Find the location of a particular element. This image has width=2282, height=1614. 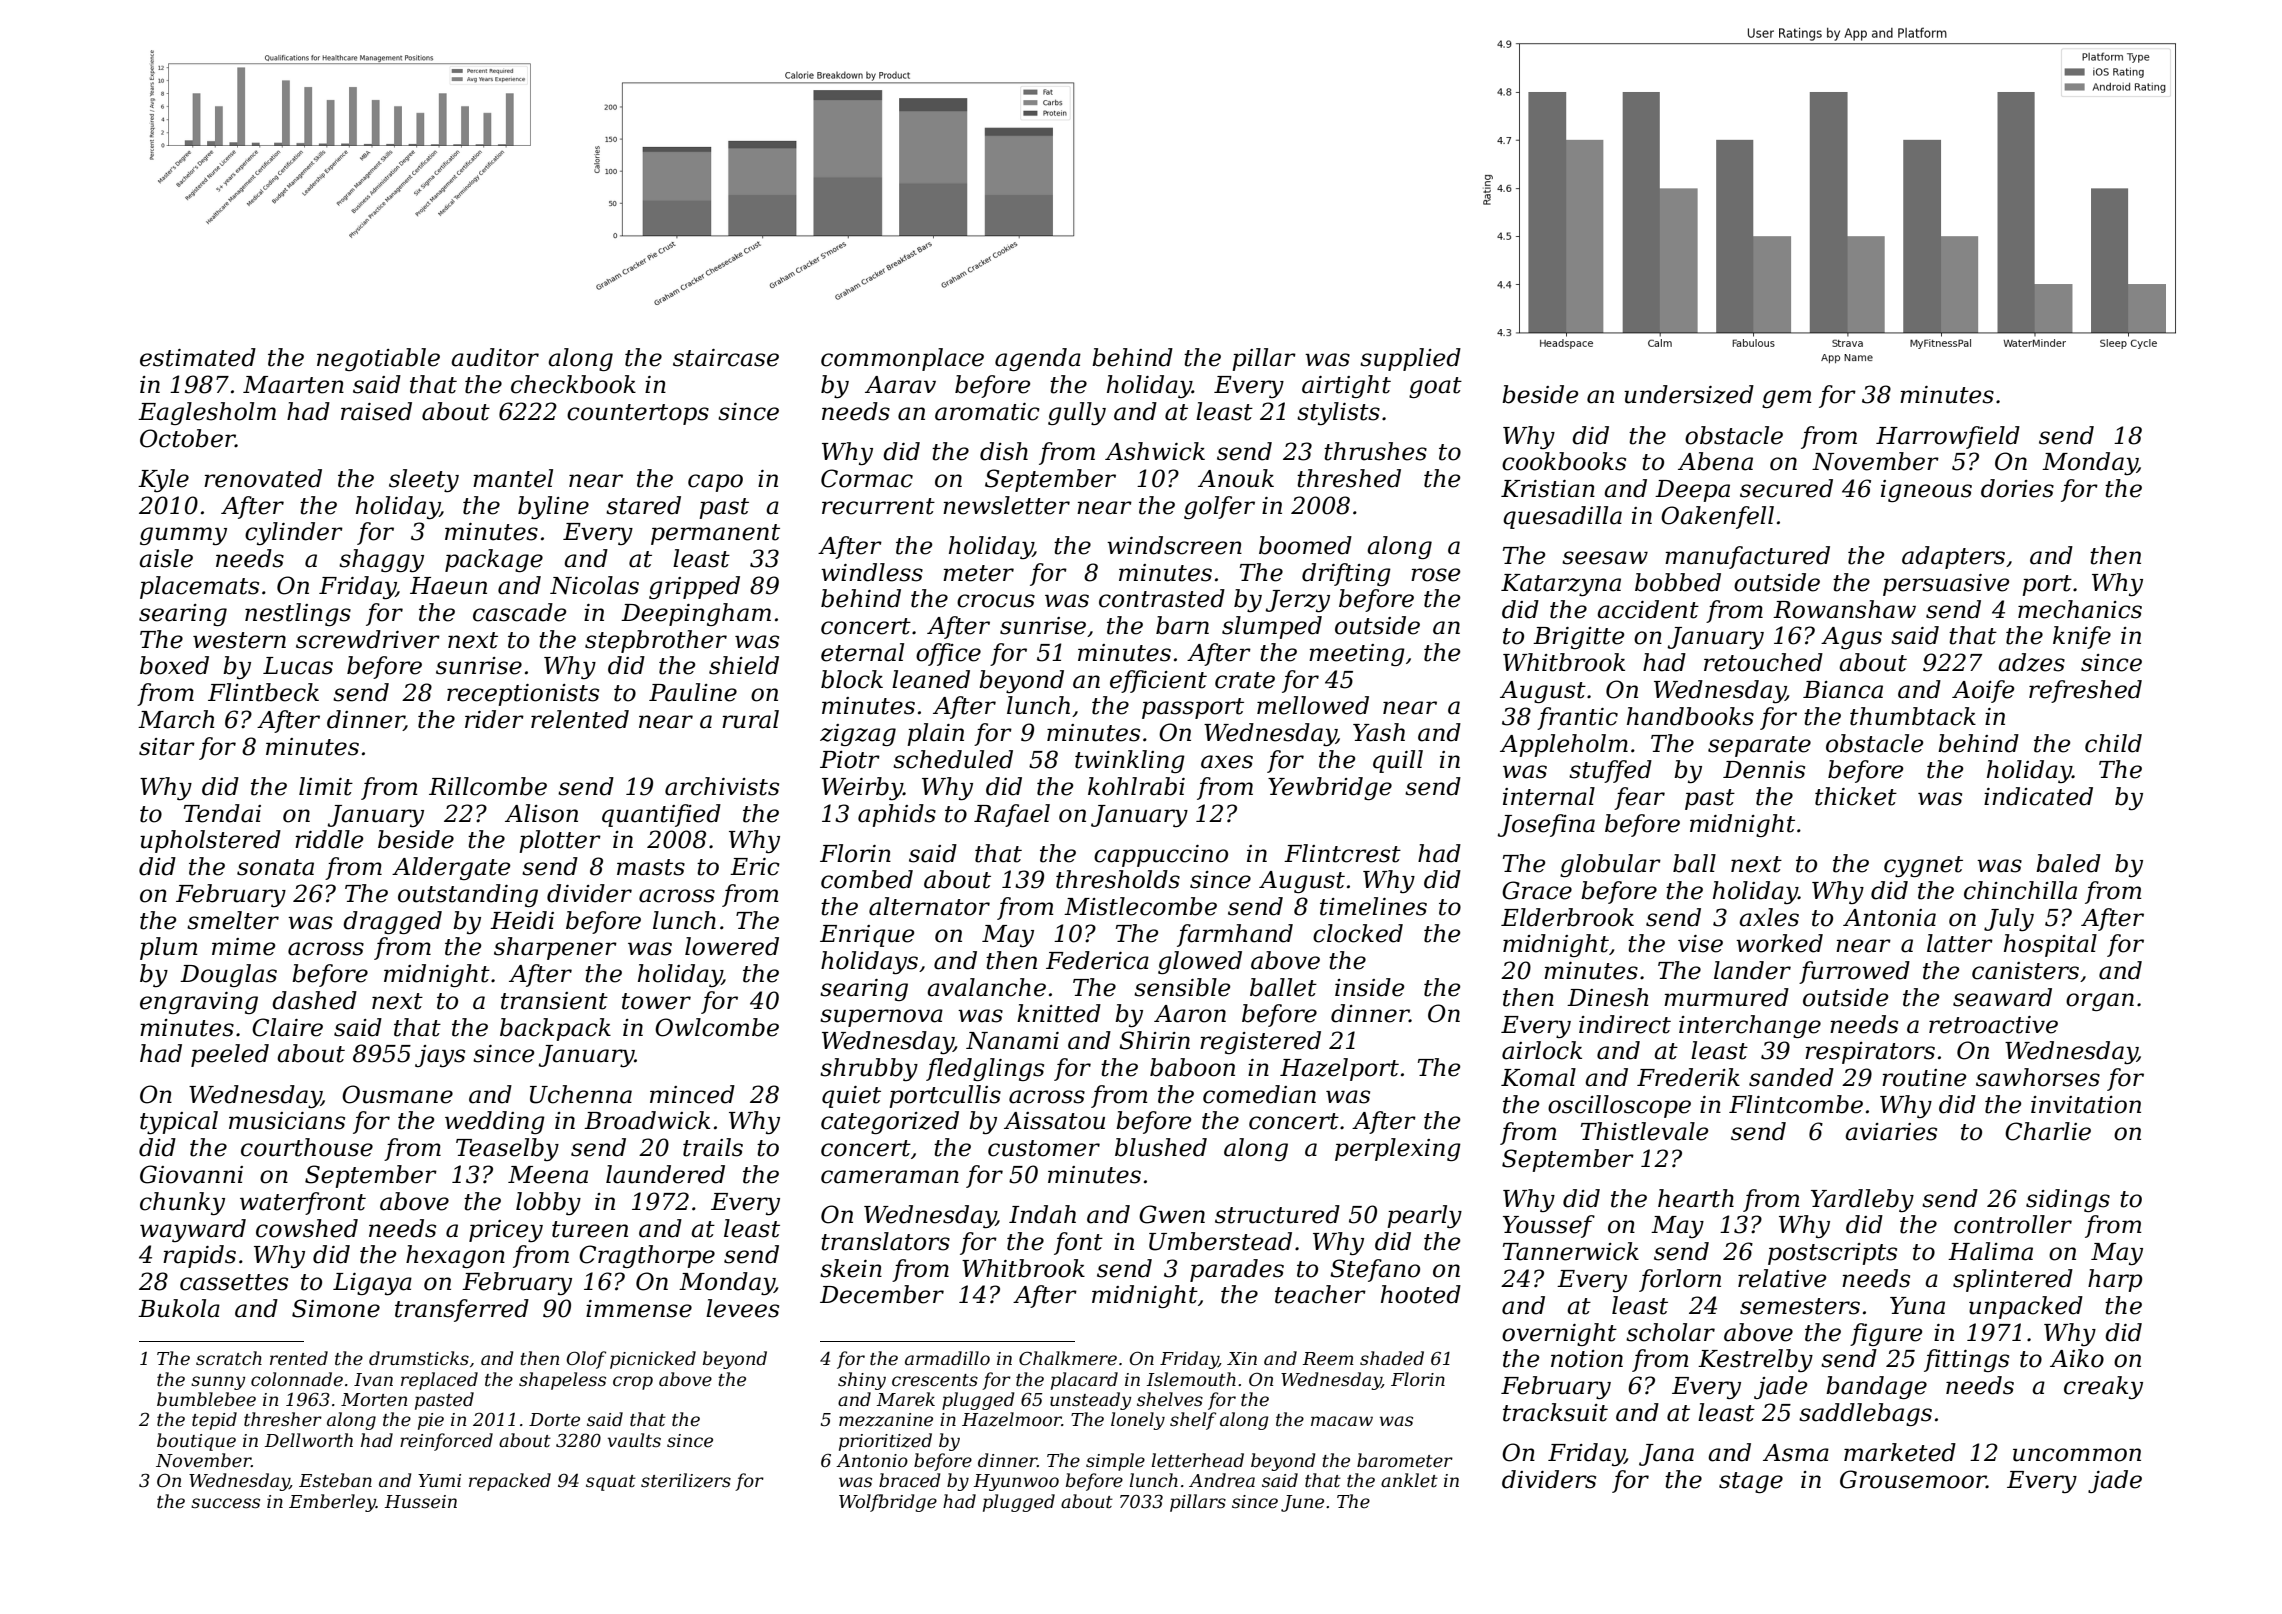

Aaron is located at coordinates (1190, 1014).
